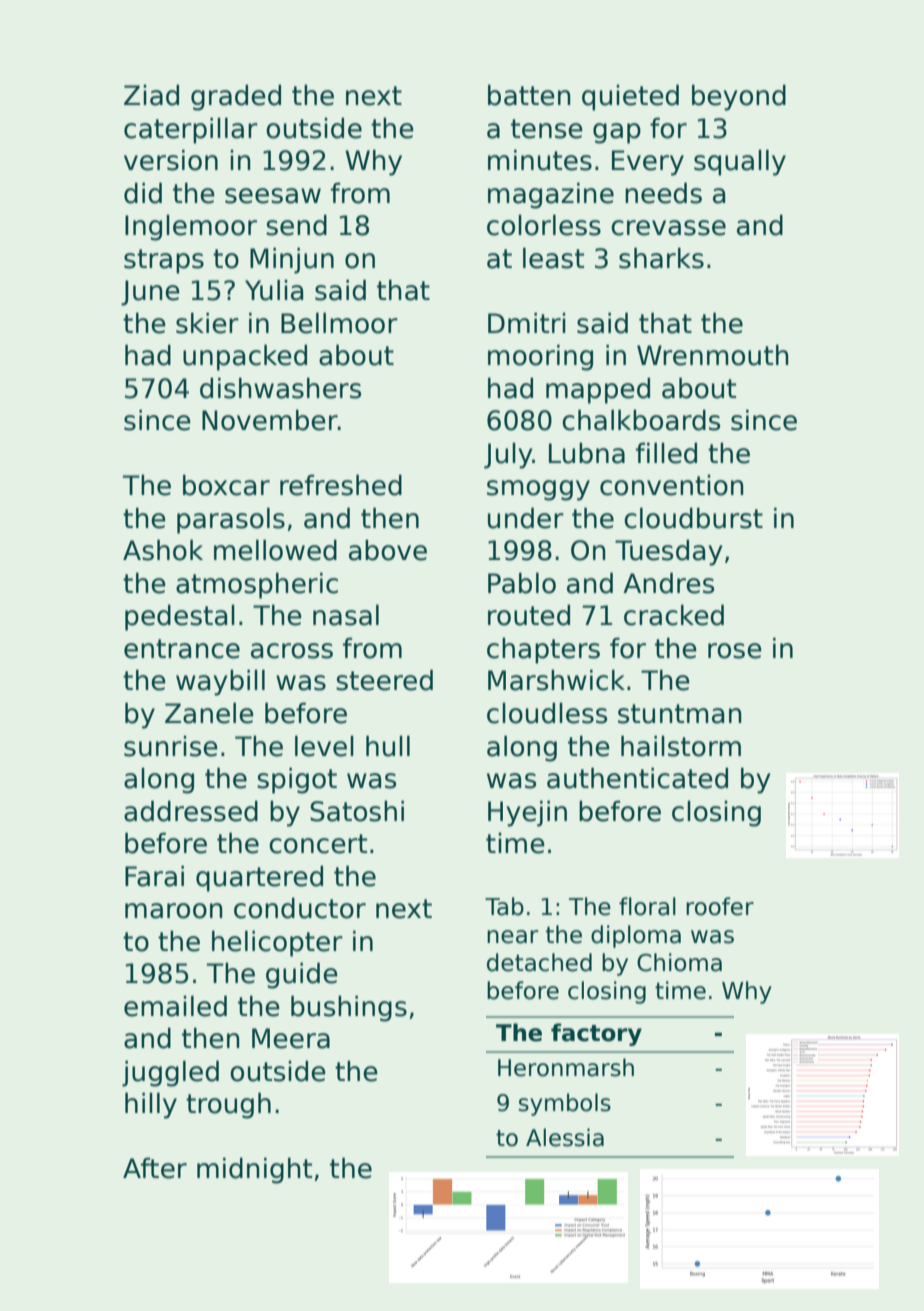  Describe the element at coordinates (527, 322) in the page. I see `Dmitri` at that location.
